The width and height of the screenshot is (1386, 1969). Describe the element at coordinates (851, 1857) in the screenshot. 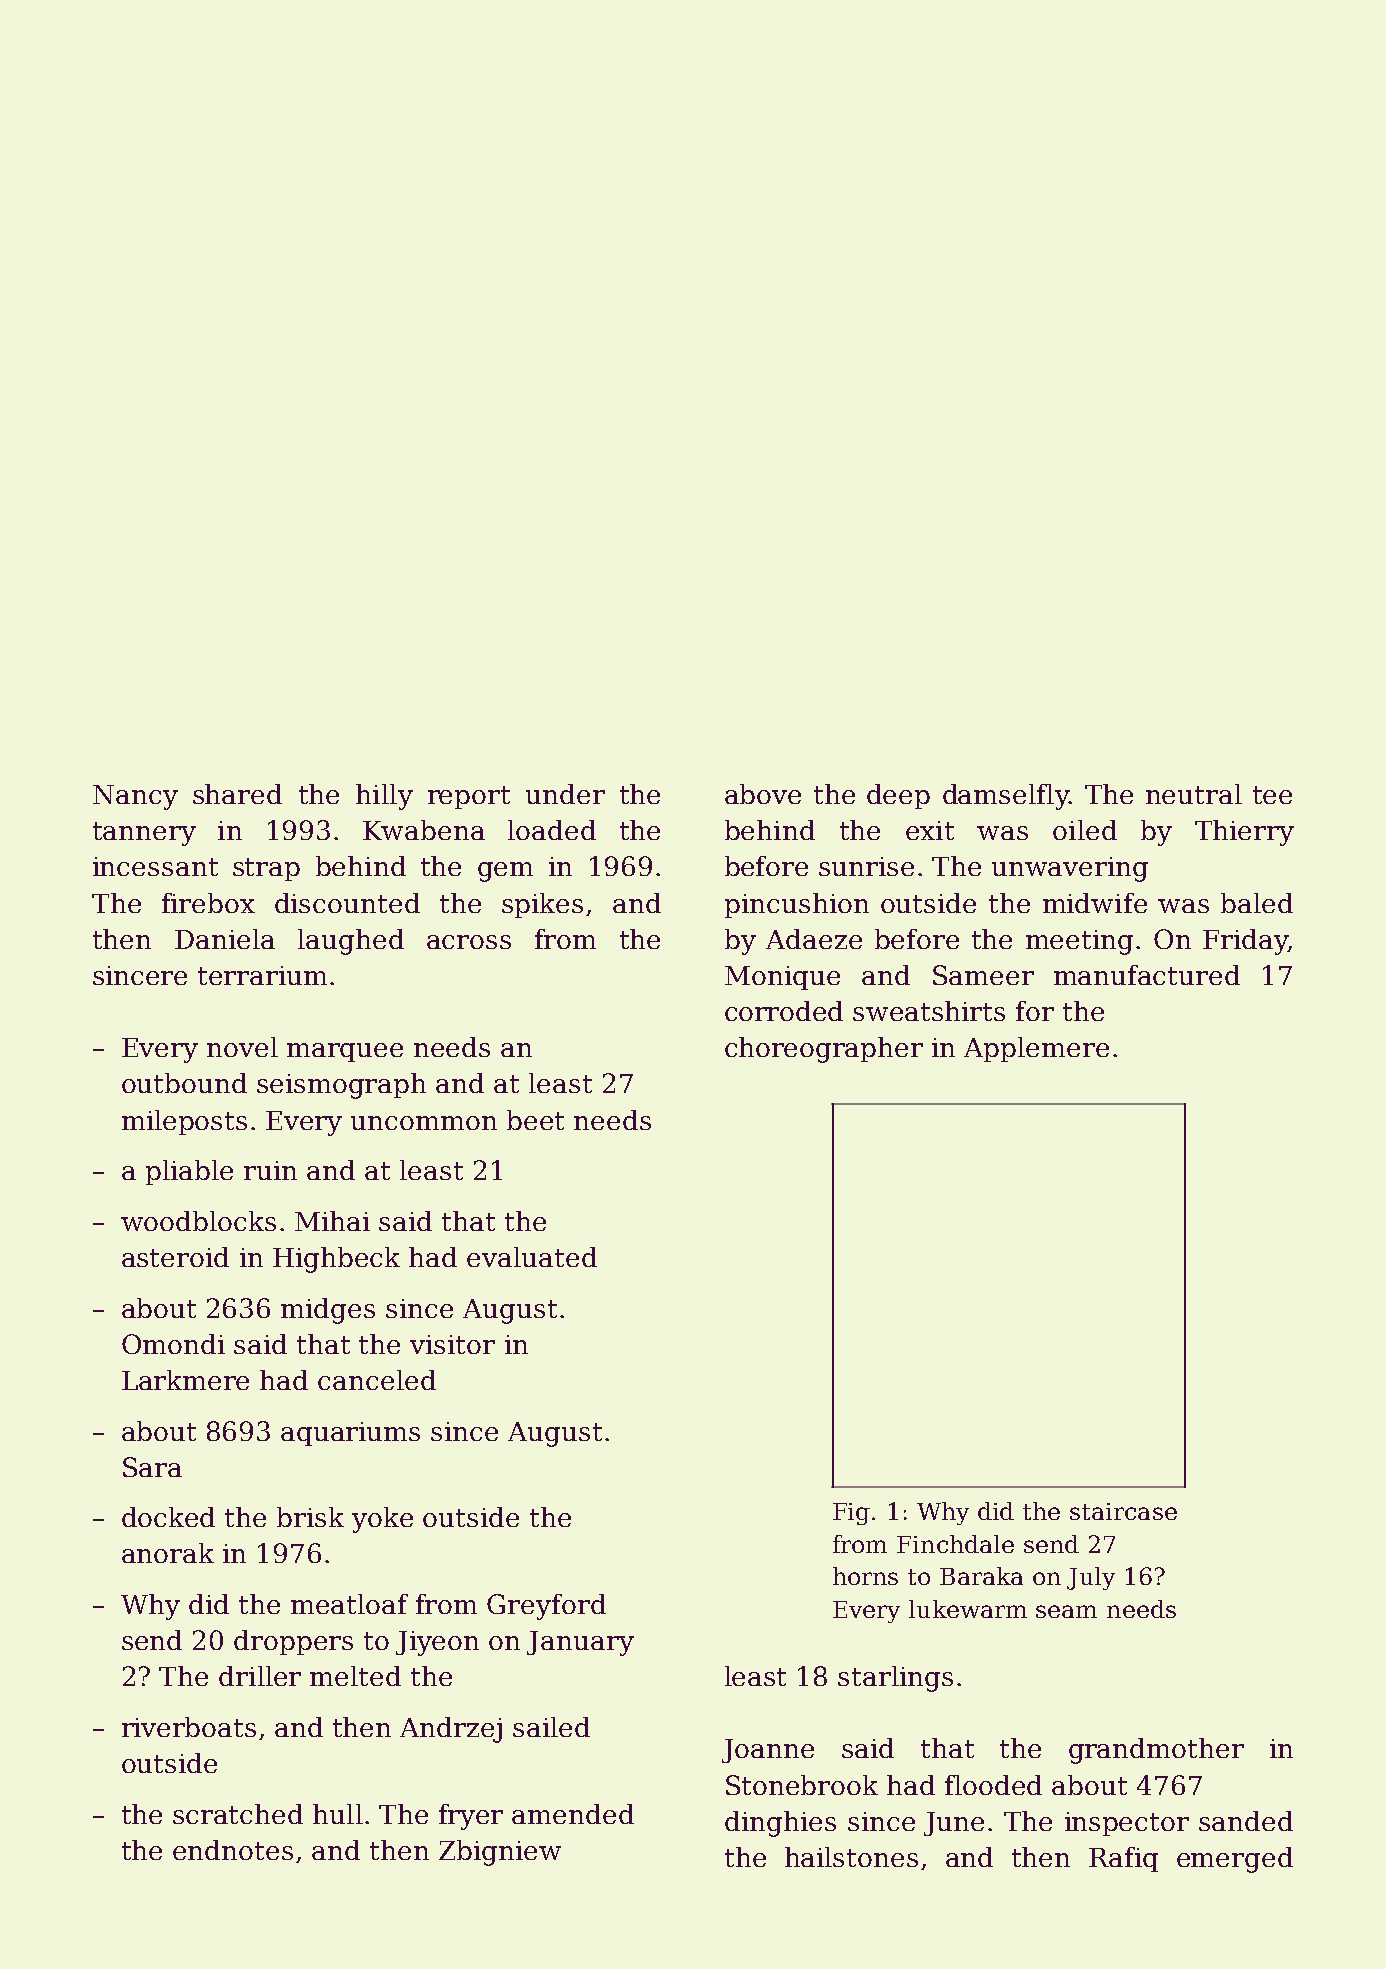

I see `hailstones` at that location.
